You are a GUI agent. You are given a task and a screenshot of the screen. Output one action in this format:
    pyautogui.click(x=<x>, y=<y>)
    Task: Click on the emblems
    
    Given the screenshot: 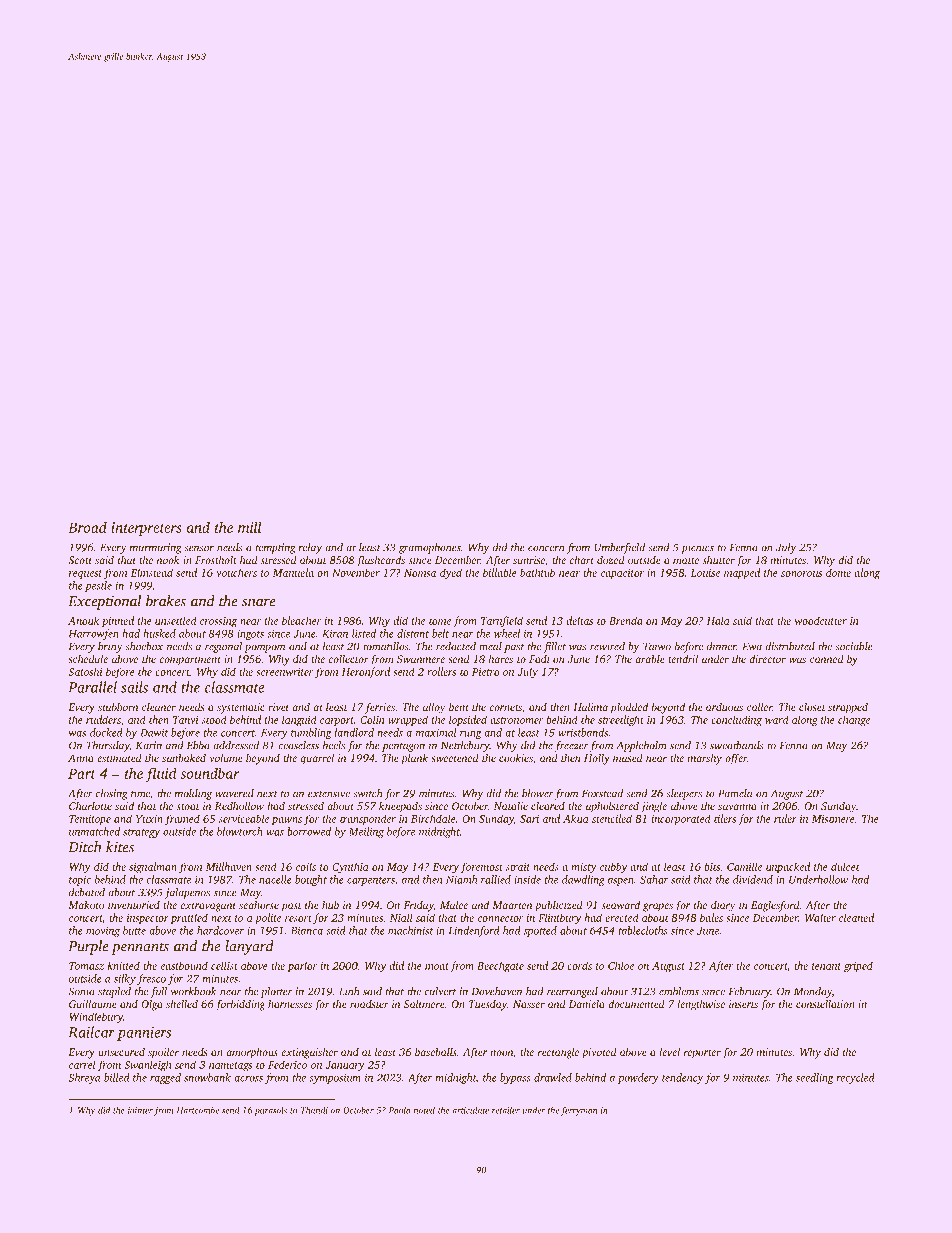 What is the action you would take?
    pyautogui.click(x=679, y=991)
